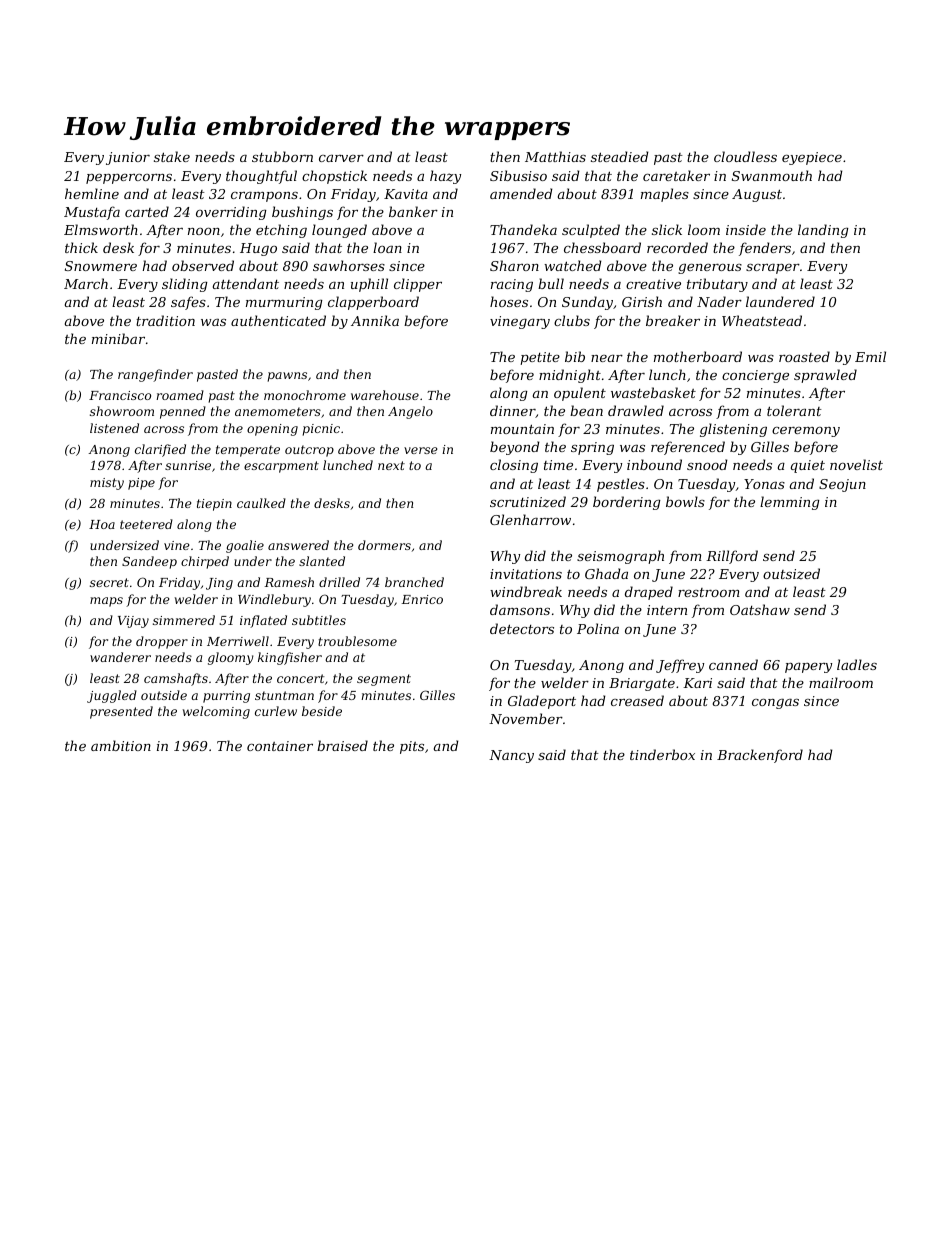 Image resolution: width=952 pixels, height=1233 pixels. Describe the element at coordinates (86, 283) in the screenshot. I see `March` at that location.
